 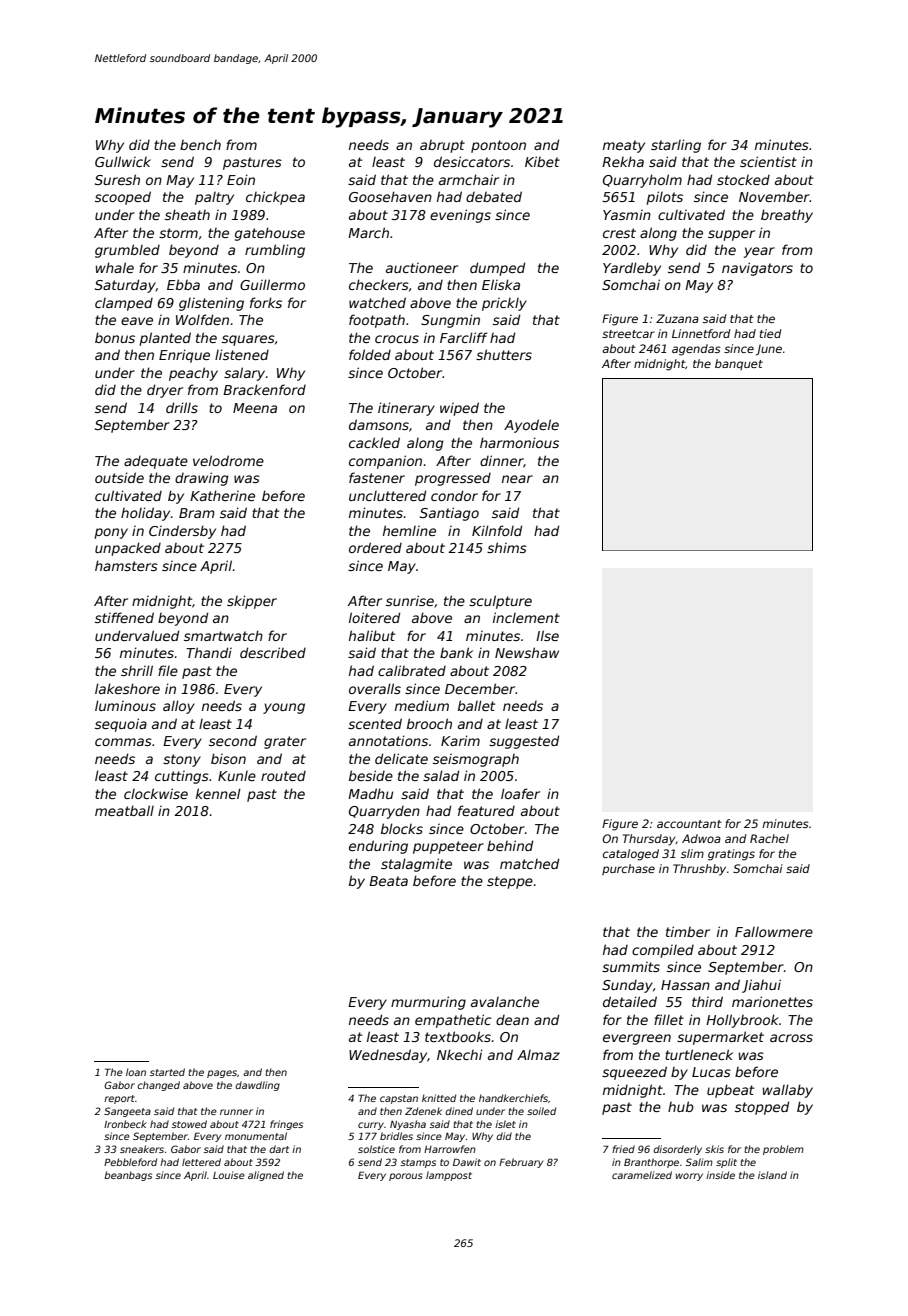 What do you see at coordinates (505, 1001) in the page?
I see `avalanche` at bounding box center [505, 1001].
